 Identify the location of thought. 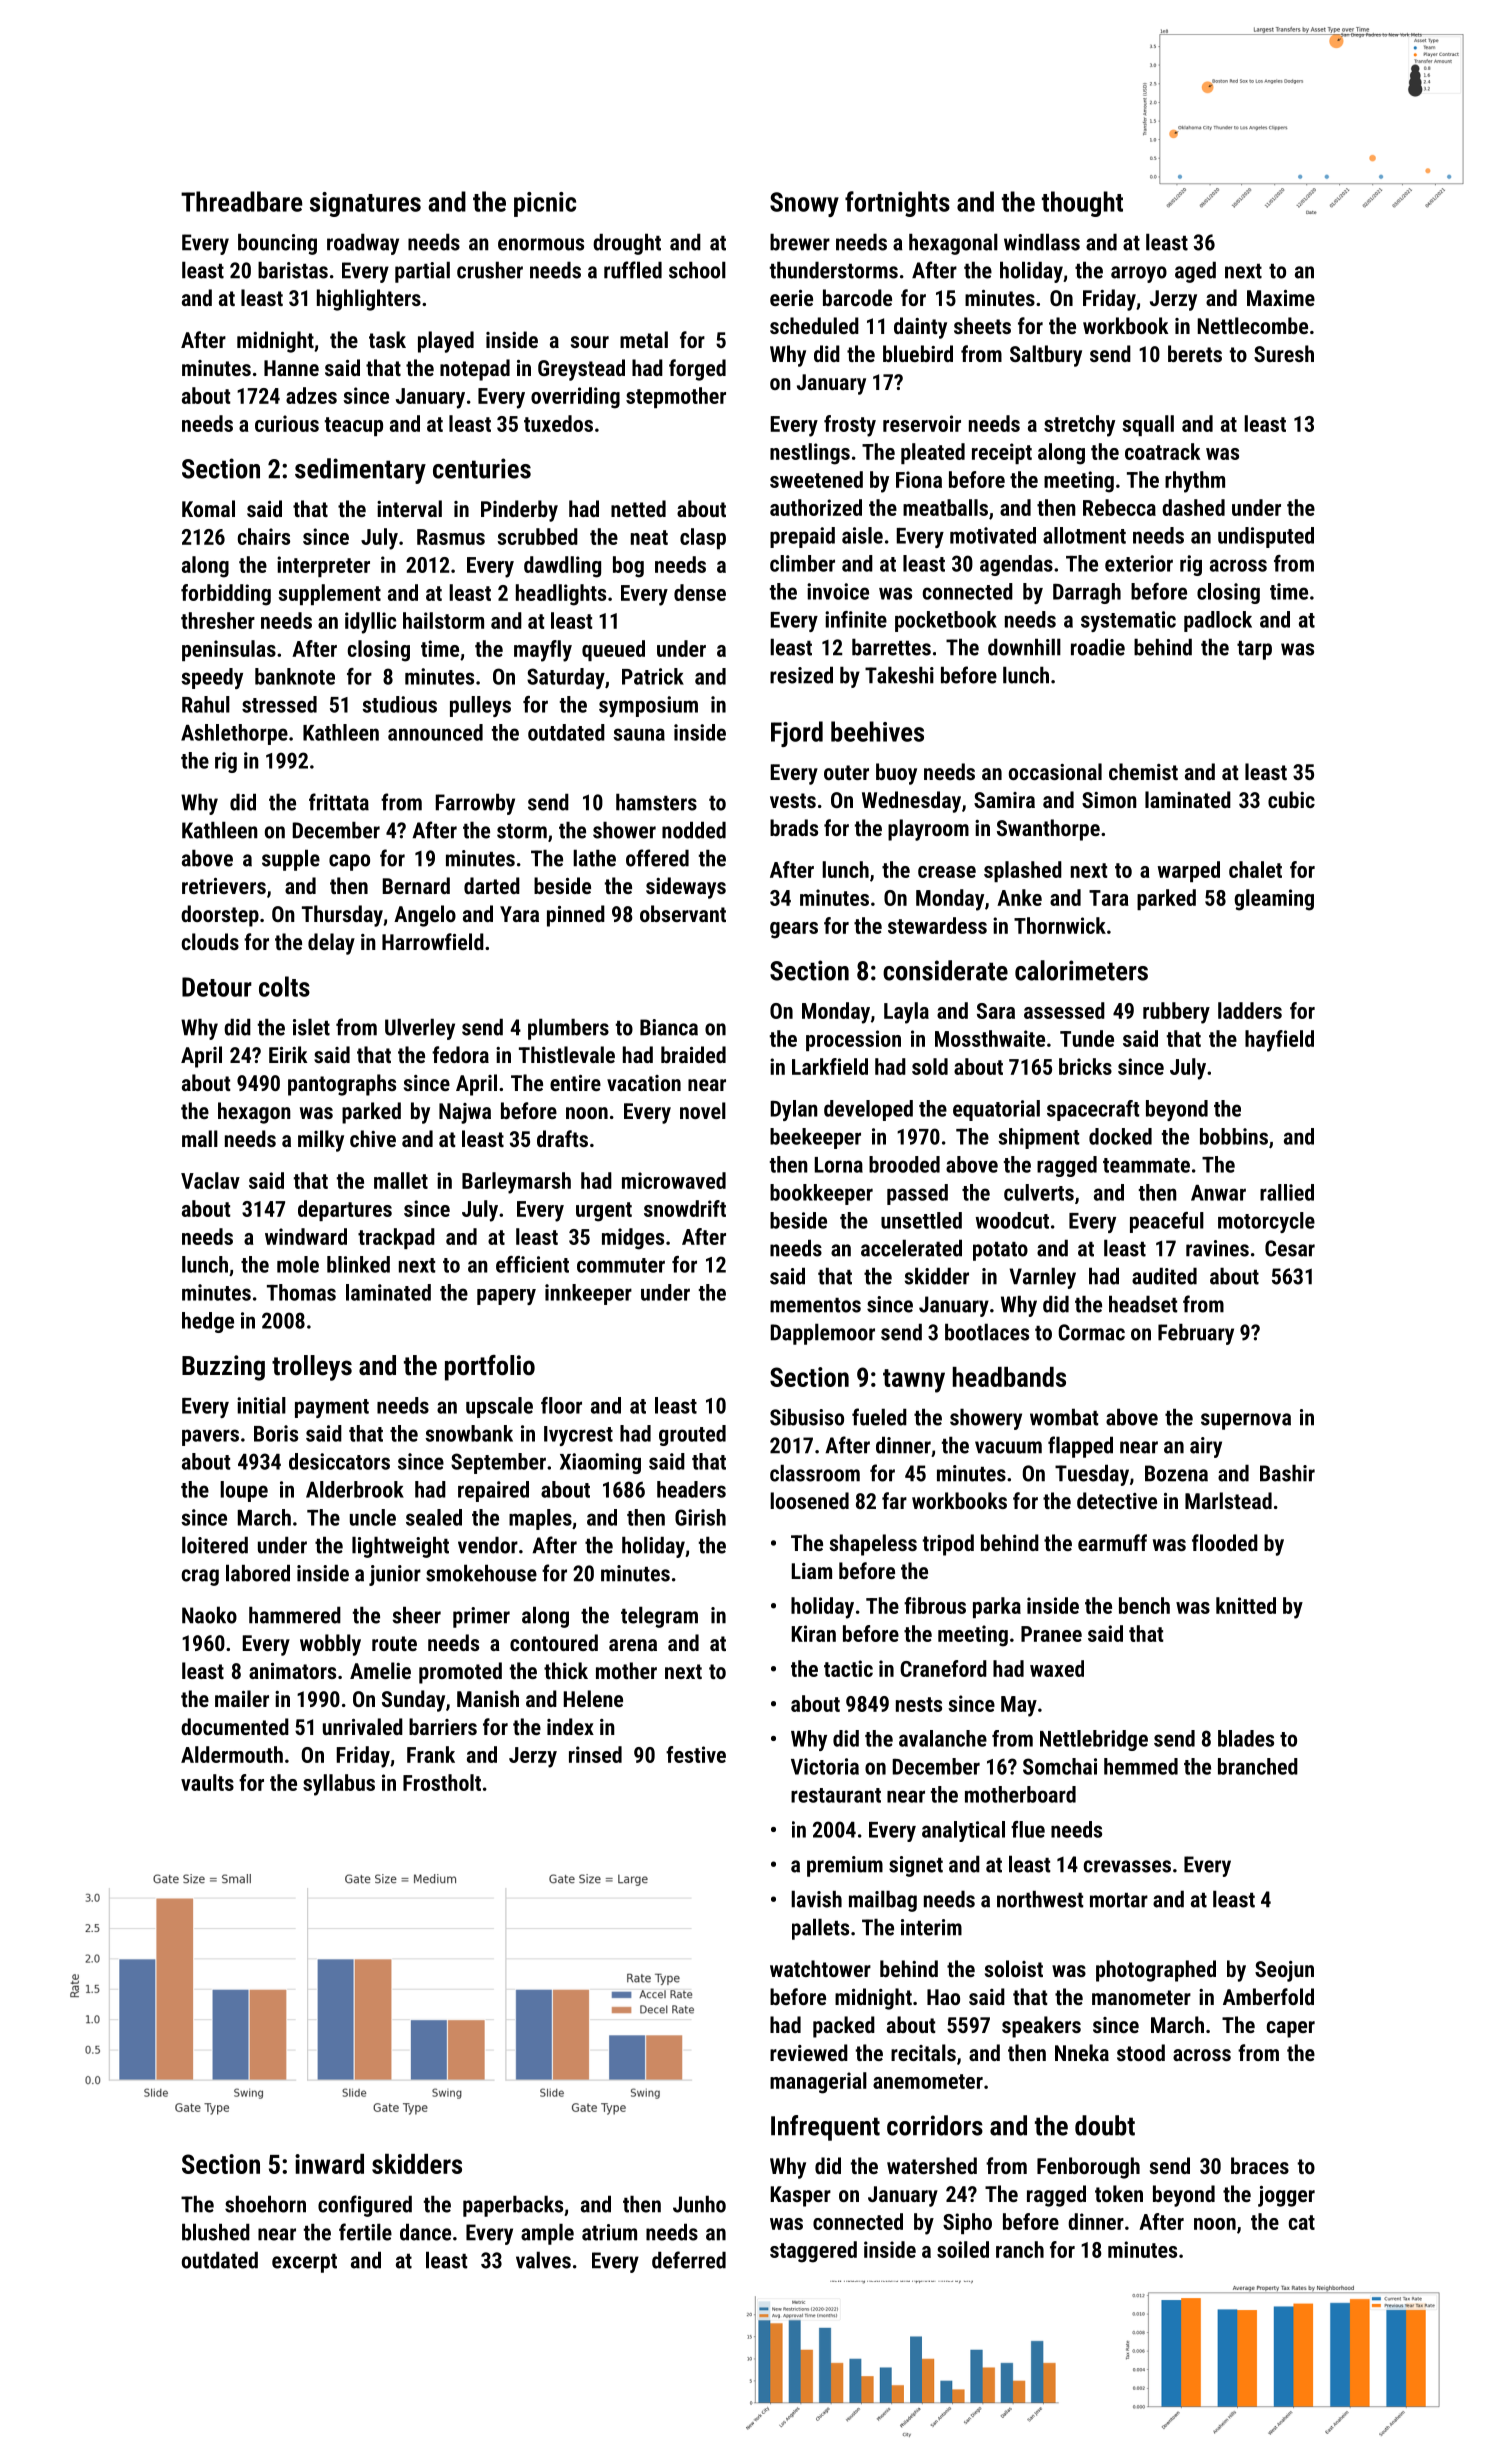
(1082, 204).
